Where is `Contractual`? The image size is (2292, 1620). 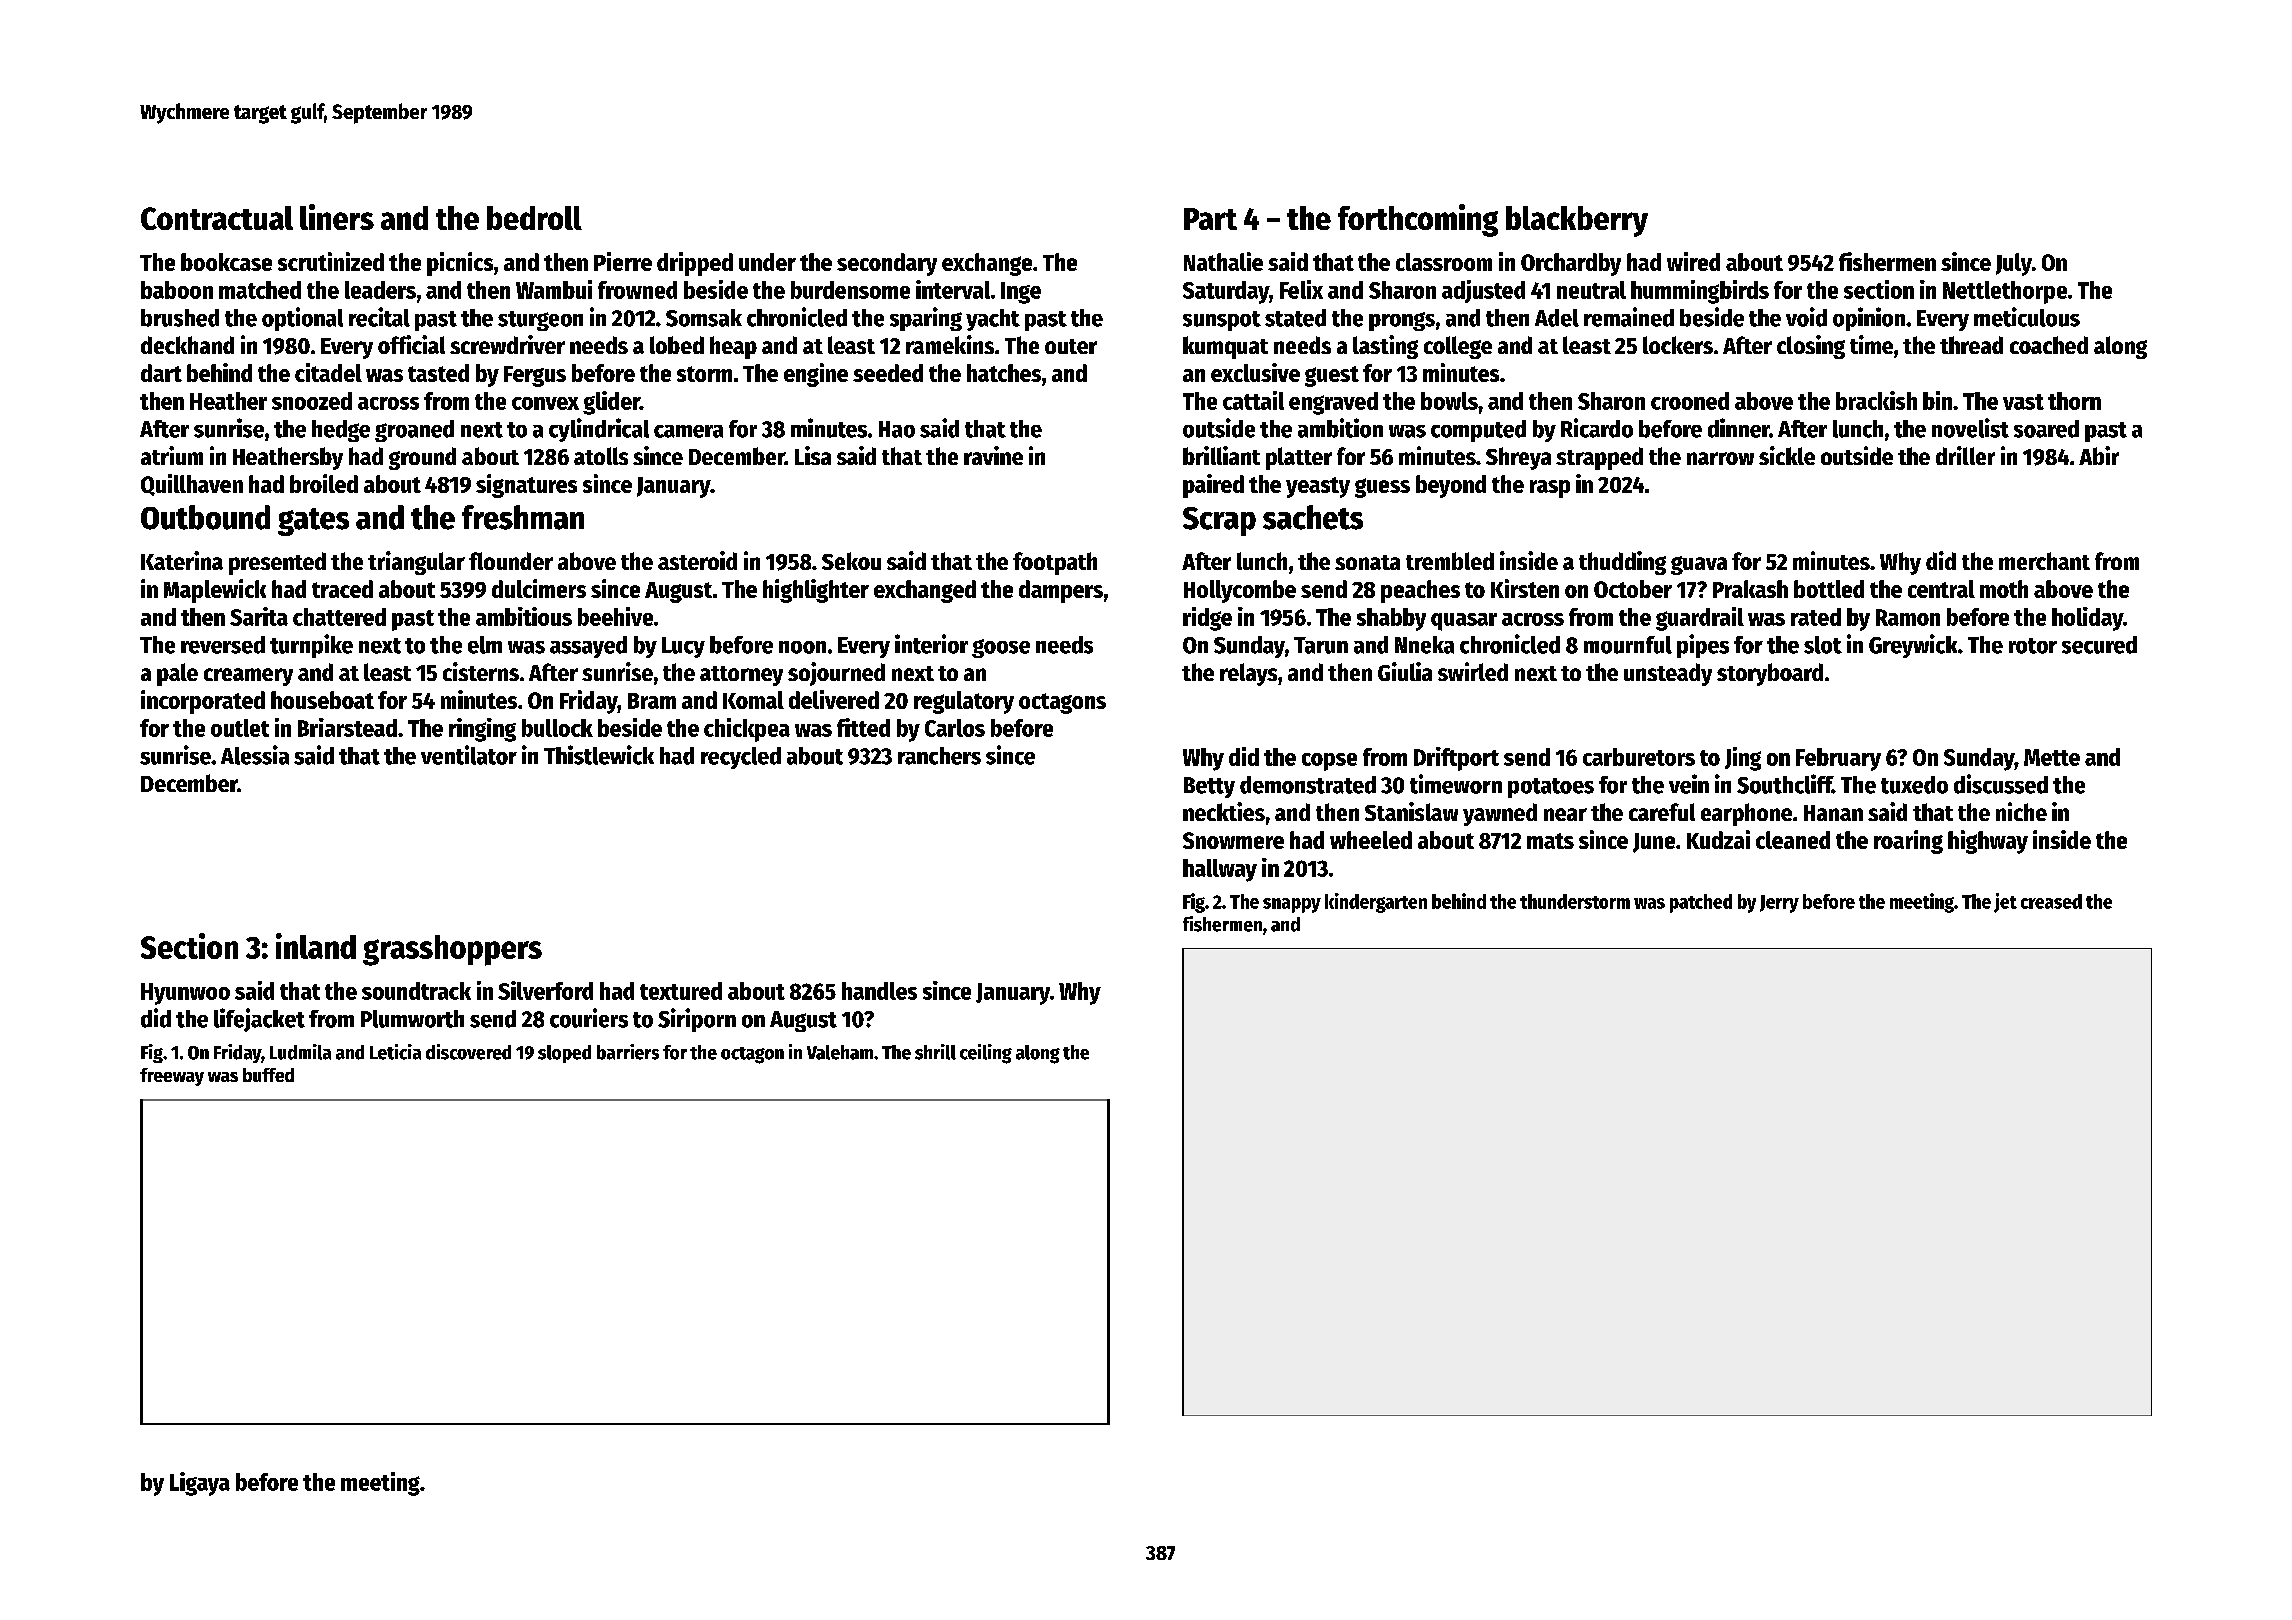 Contractual is located at coordinates (217, 218).
